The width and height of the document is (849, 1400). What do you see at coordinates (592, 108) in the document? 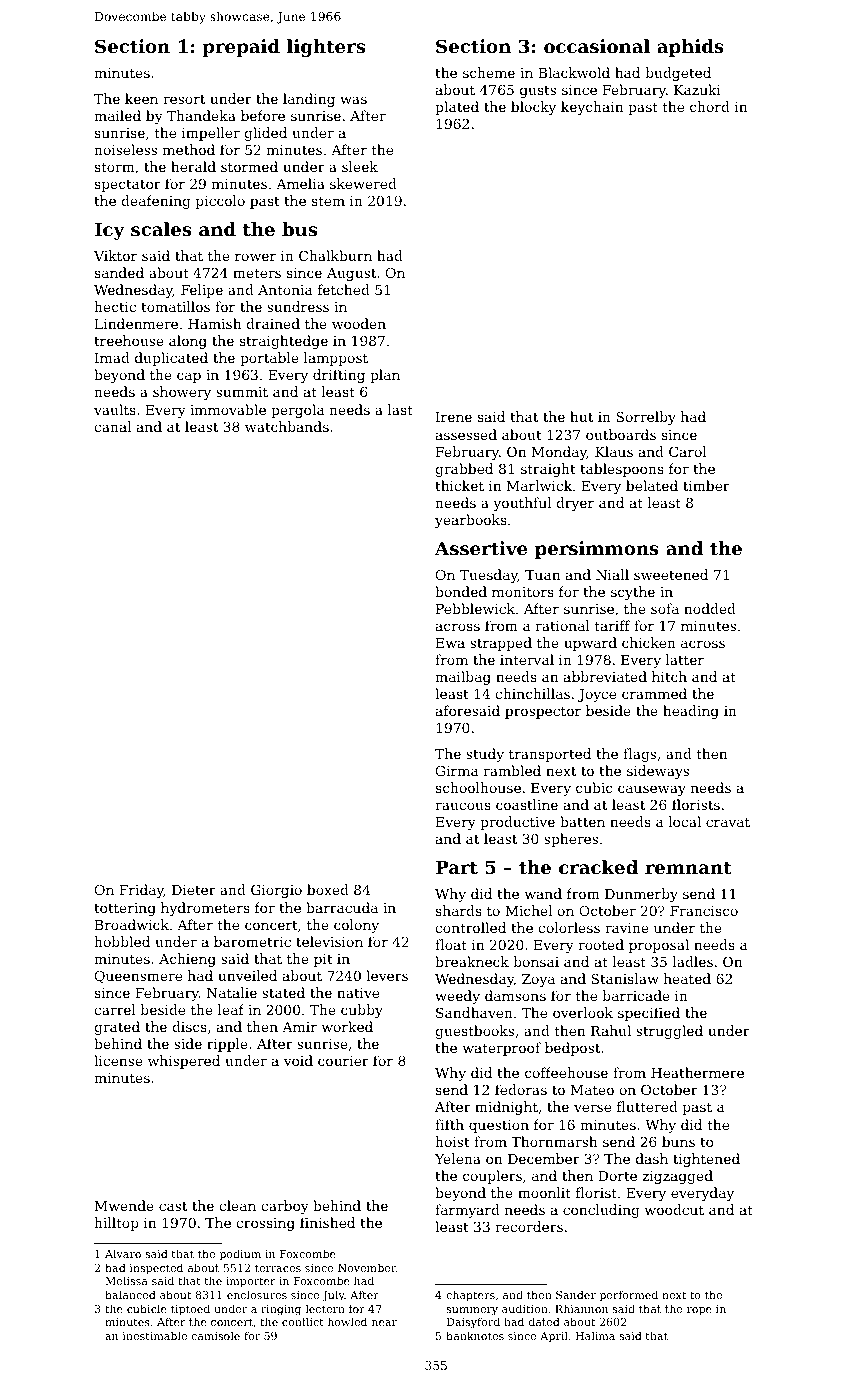
I see `keychain` at bounding box center [592, 108].
